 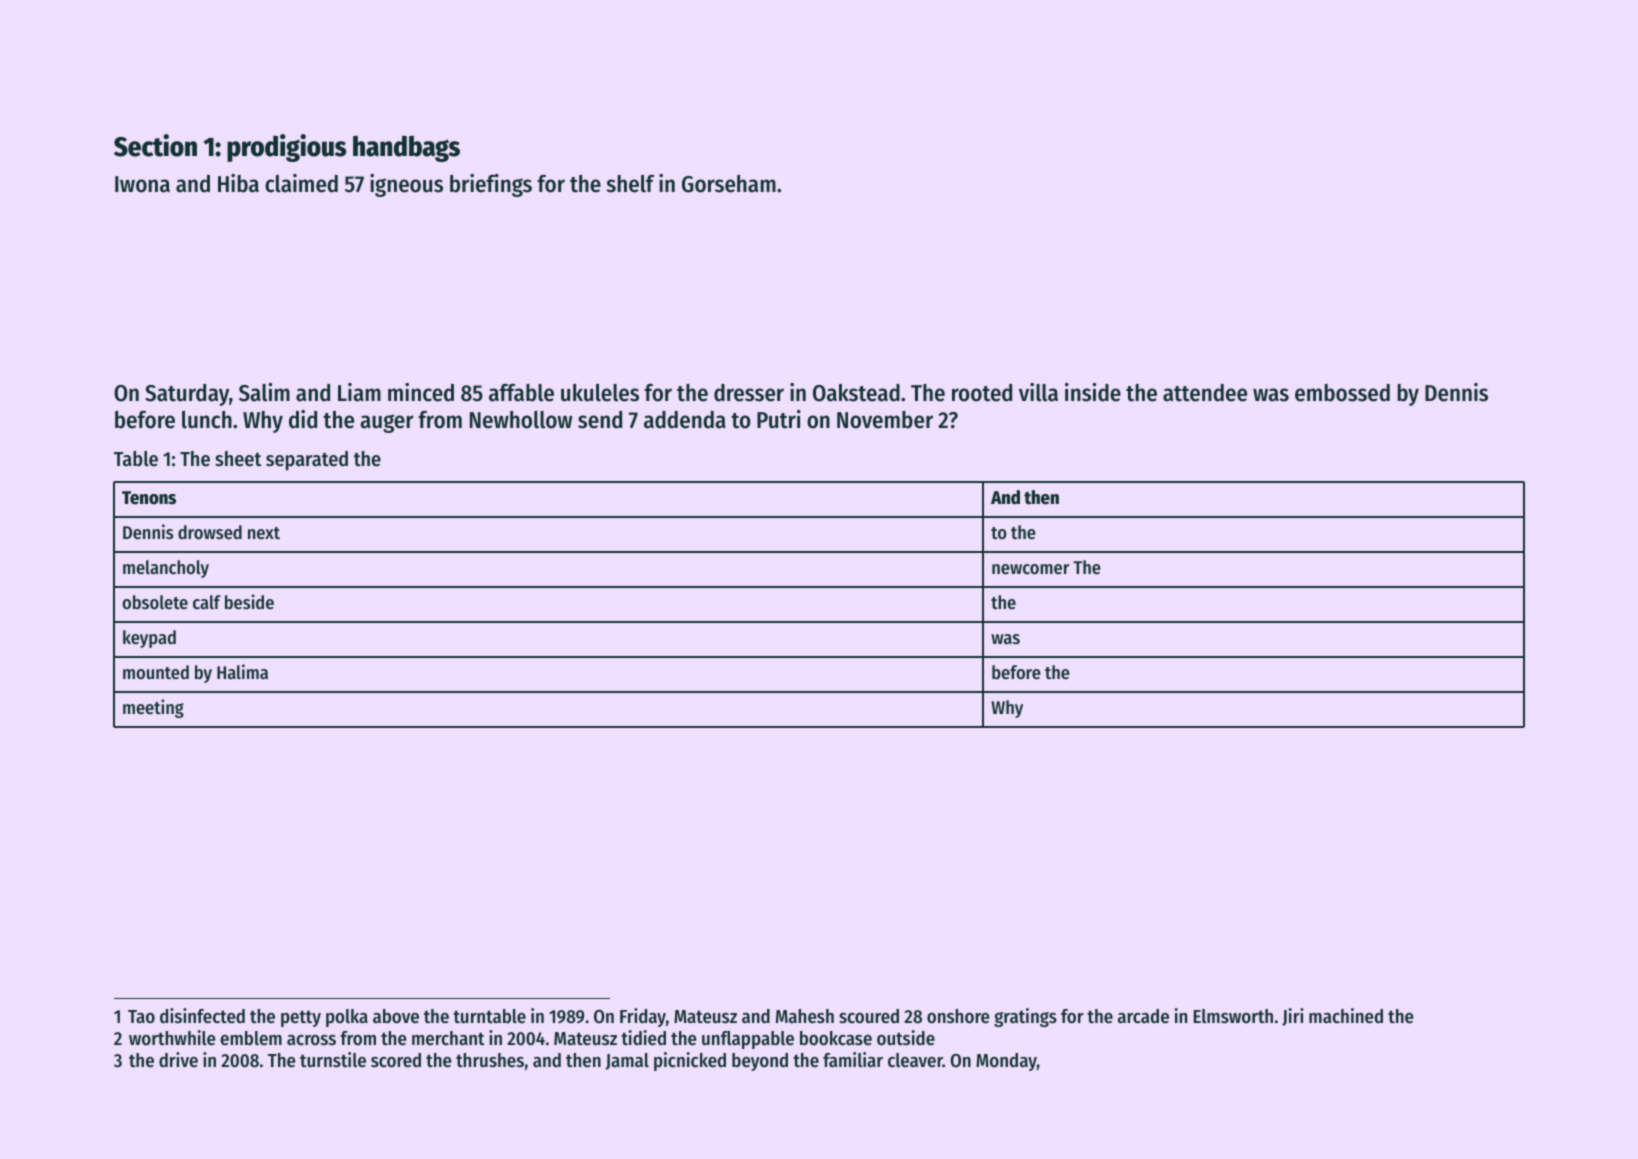 I want to click on petty, so click(x=301, y=1018).
